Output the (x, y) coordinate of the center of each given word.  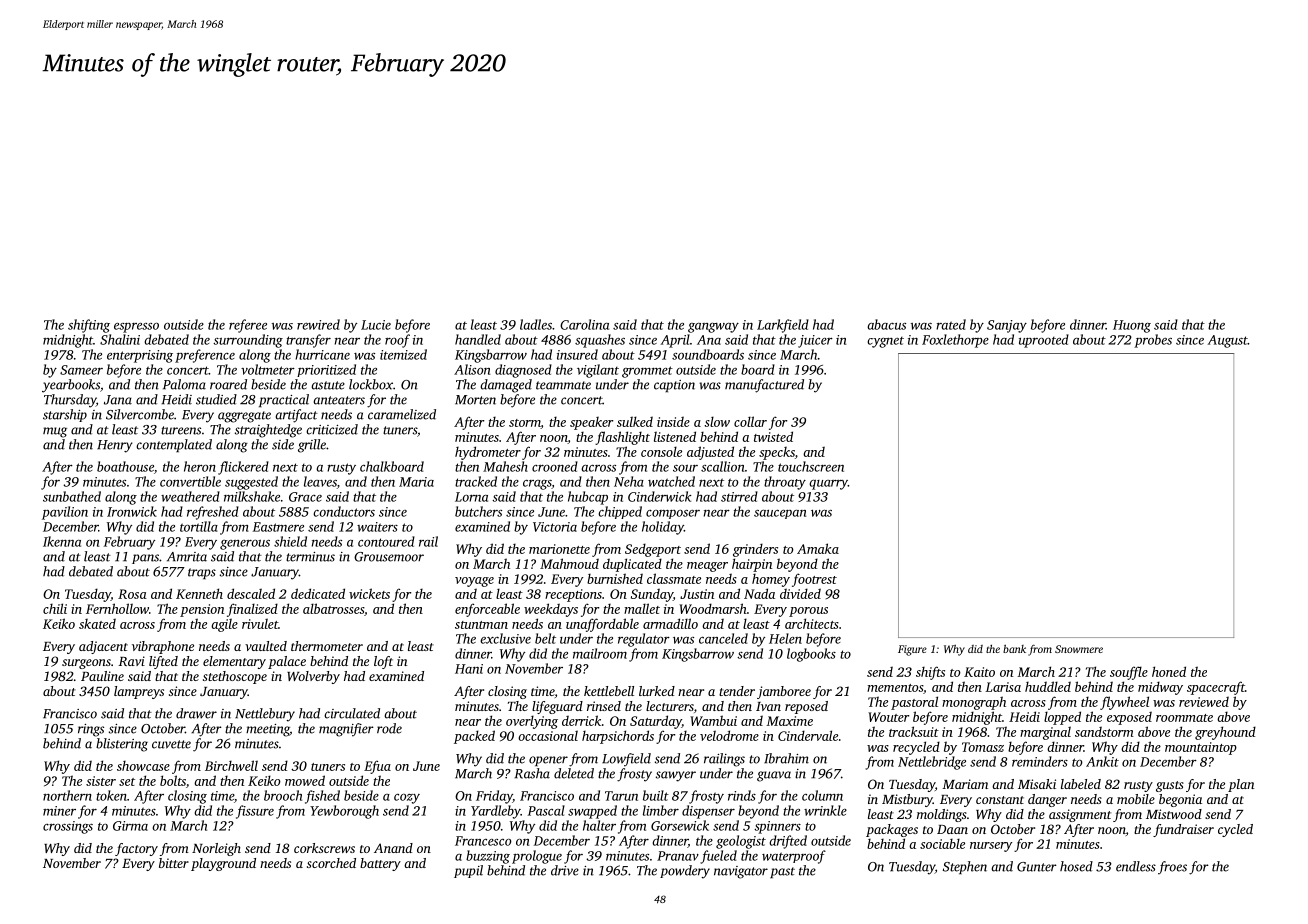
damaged (506, 386)
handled (478, 339)
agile (224, 625)
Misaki (1037, 784)
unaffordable (602, 625)
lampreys (139, 692)
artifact (296, 416)
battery (380, 864)
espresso (136, 327)
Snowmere (1079, 649)
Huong (1132, 326)
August (1228, 341)
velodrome (729, 735)
